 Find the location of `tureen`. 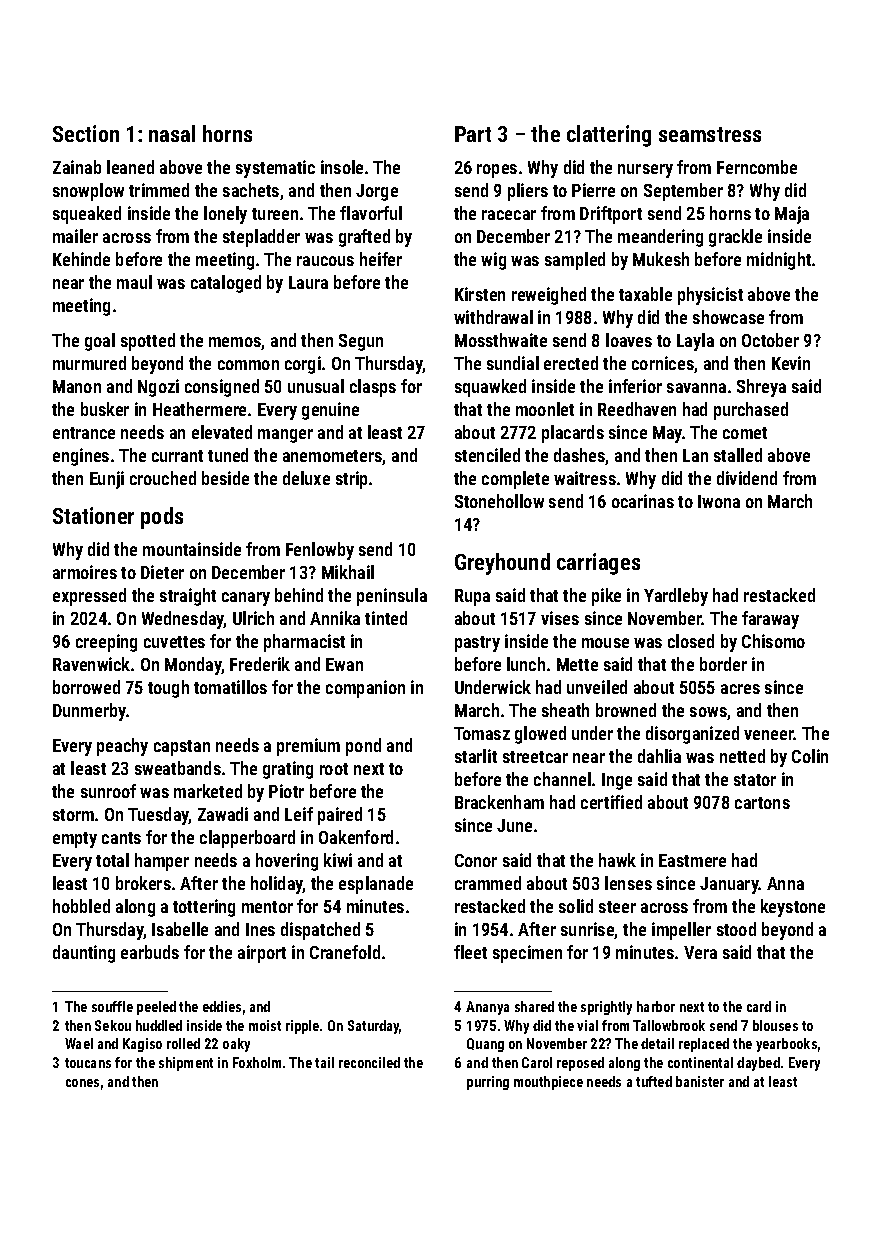

tureen is located at coordinates (275, 214).
